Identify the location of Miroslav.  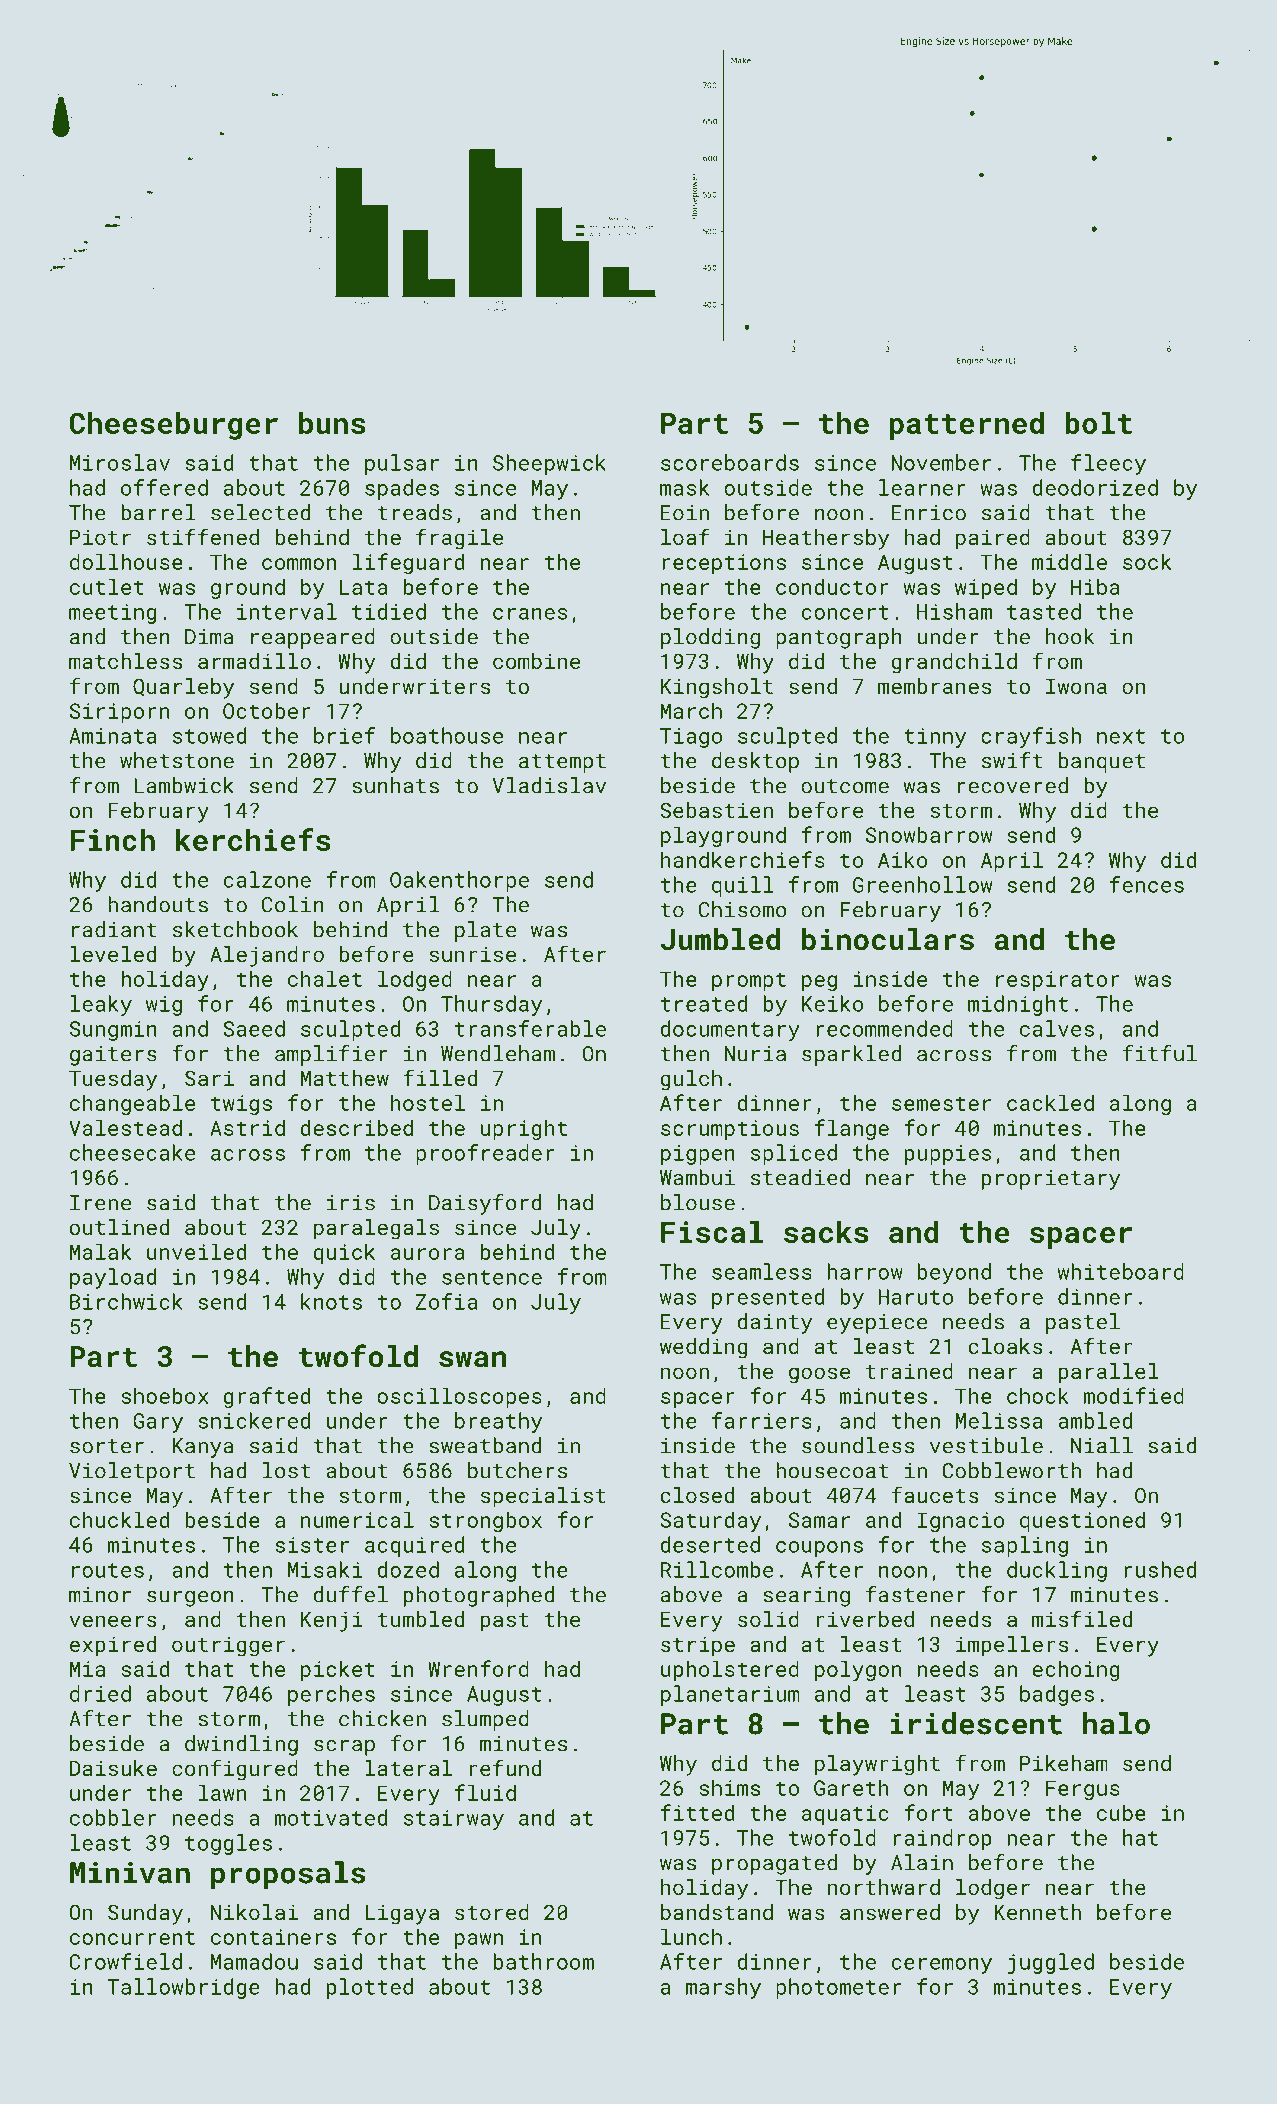
(120, 462).
